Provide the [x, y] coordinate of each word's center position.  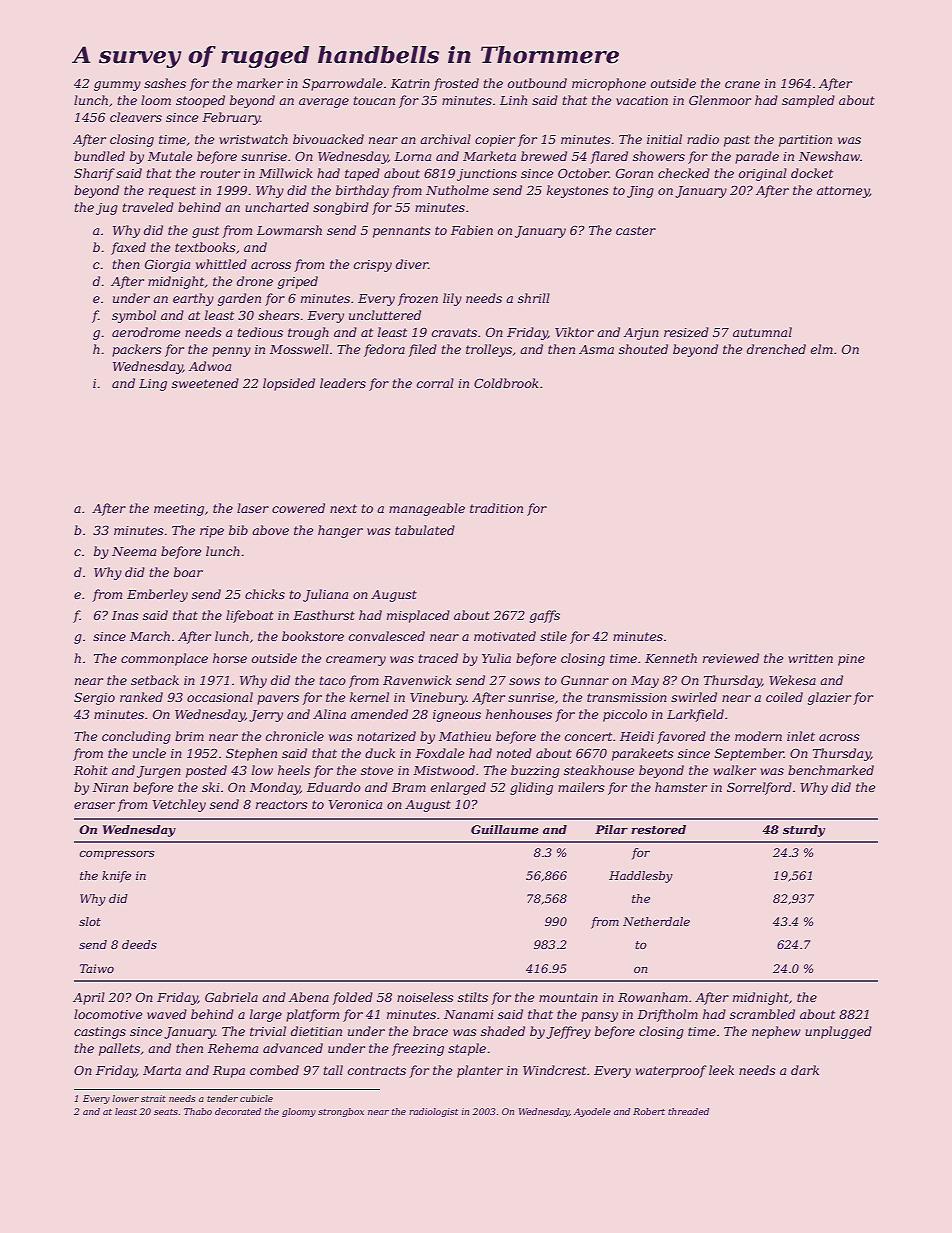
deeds [139, 944]
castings [100, 1033]
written [810, 658]
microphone [609, 84]
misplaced [418, 616]
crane [742, 84]
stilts [473, 997]
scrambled [762, 1014]
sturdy [804, 831]
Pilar [611, 829]
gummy [117, 86]
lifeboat [250, 616]
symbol [134, 316]
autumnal [762, 332]
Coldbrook [506, 383]
